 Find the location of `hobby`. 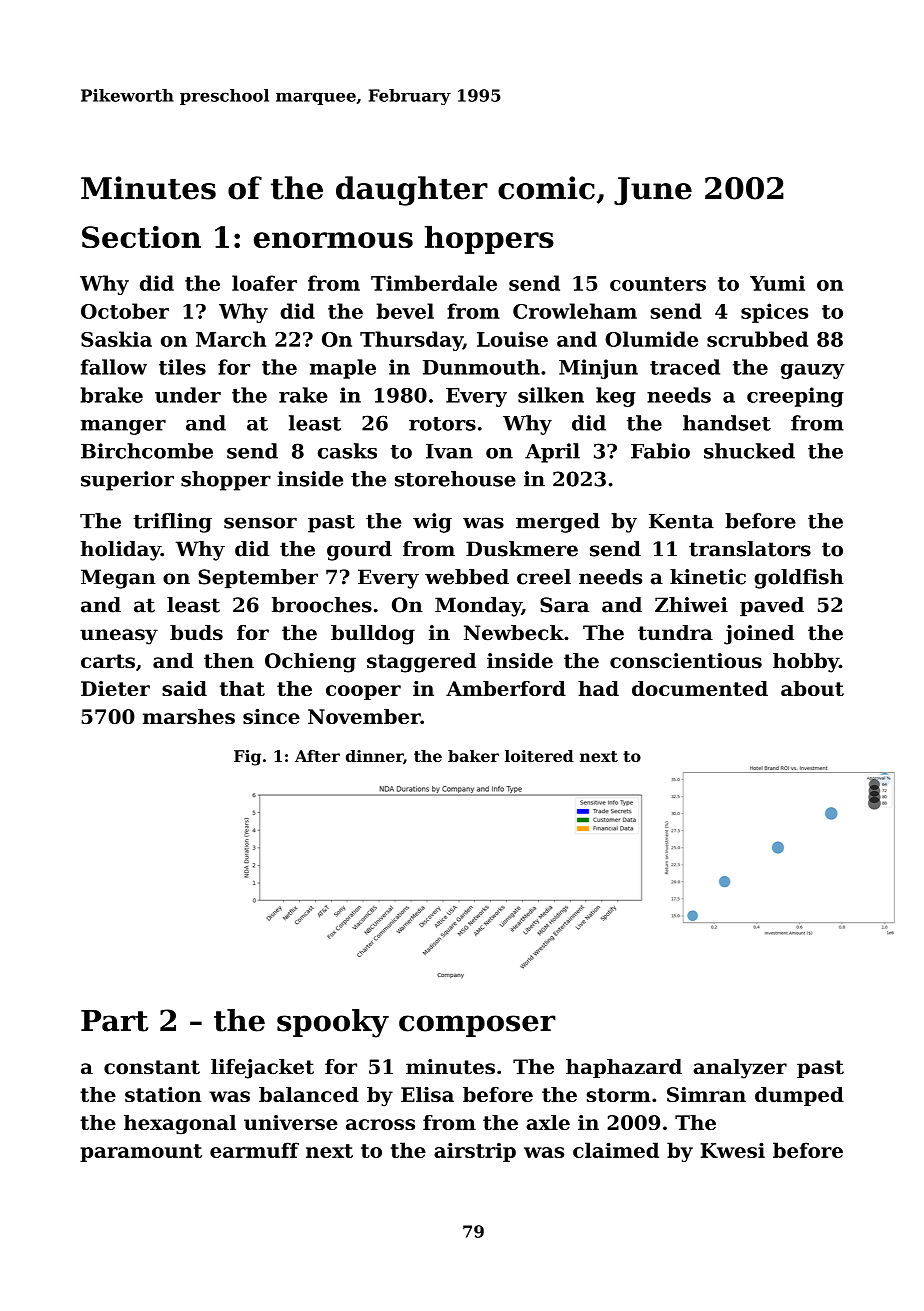

hobby is located at coordinates (806, 663).
